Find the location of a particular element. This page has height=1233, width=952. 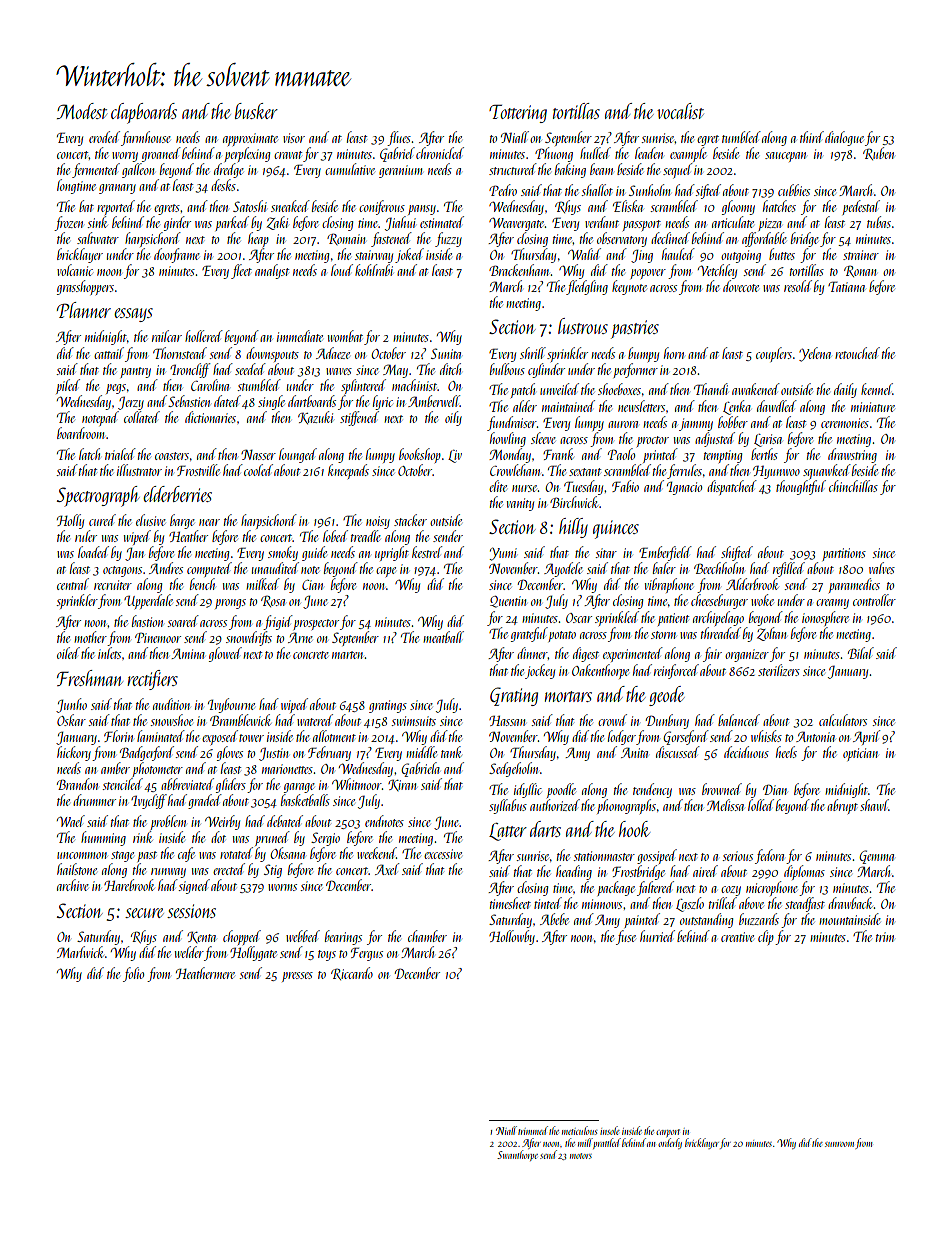

hulled is located at coordinates (595, 153).
